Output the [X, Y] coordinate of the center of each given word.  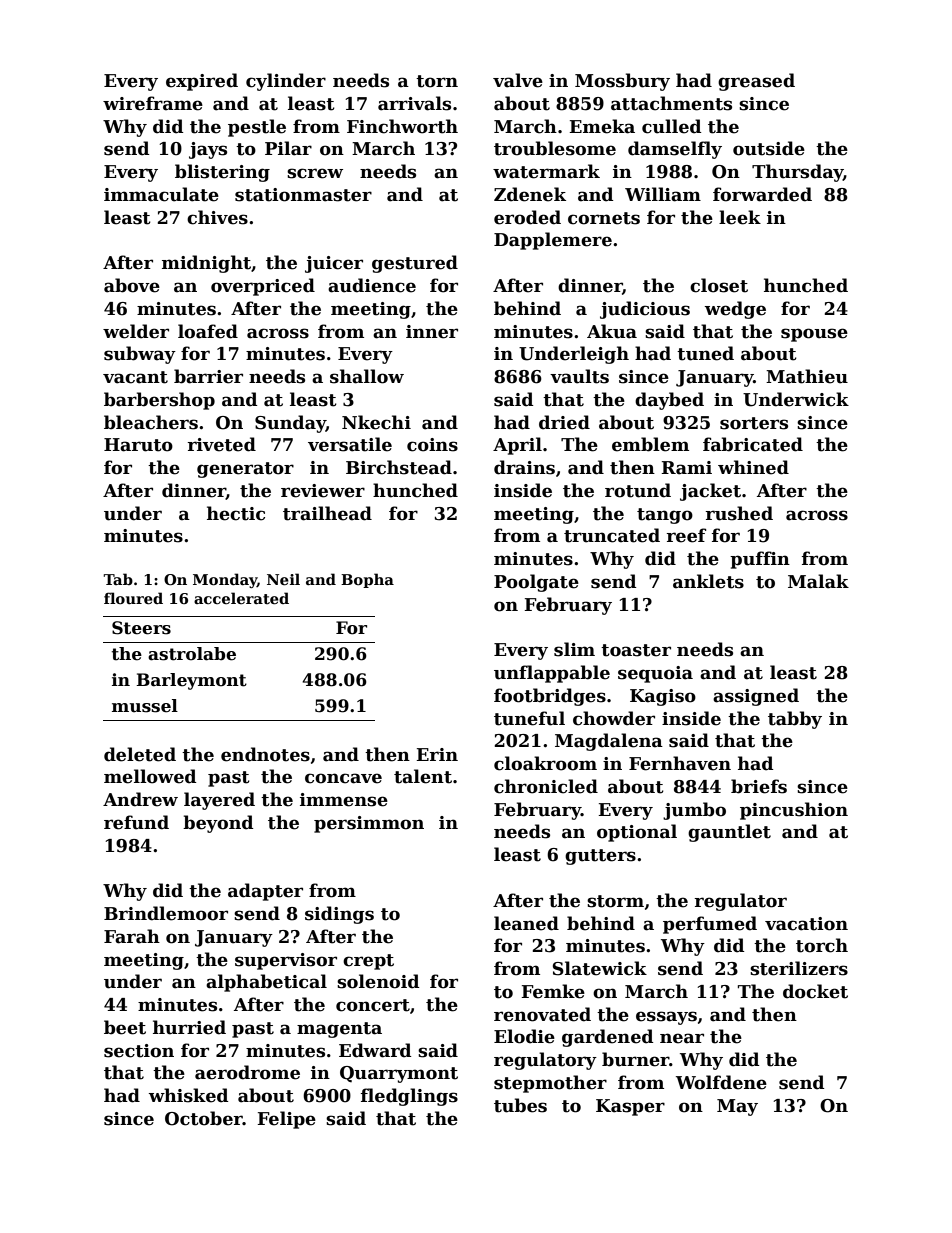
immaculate [161, 194]
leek [740, 217]
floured [133, 598]
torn [437, 81]
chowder [614, 718]
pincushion [794, 811]
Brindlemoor [166, 913]
